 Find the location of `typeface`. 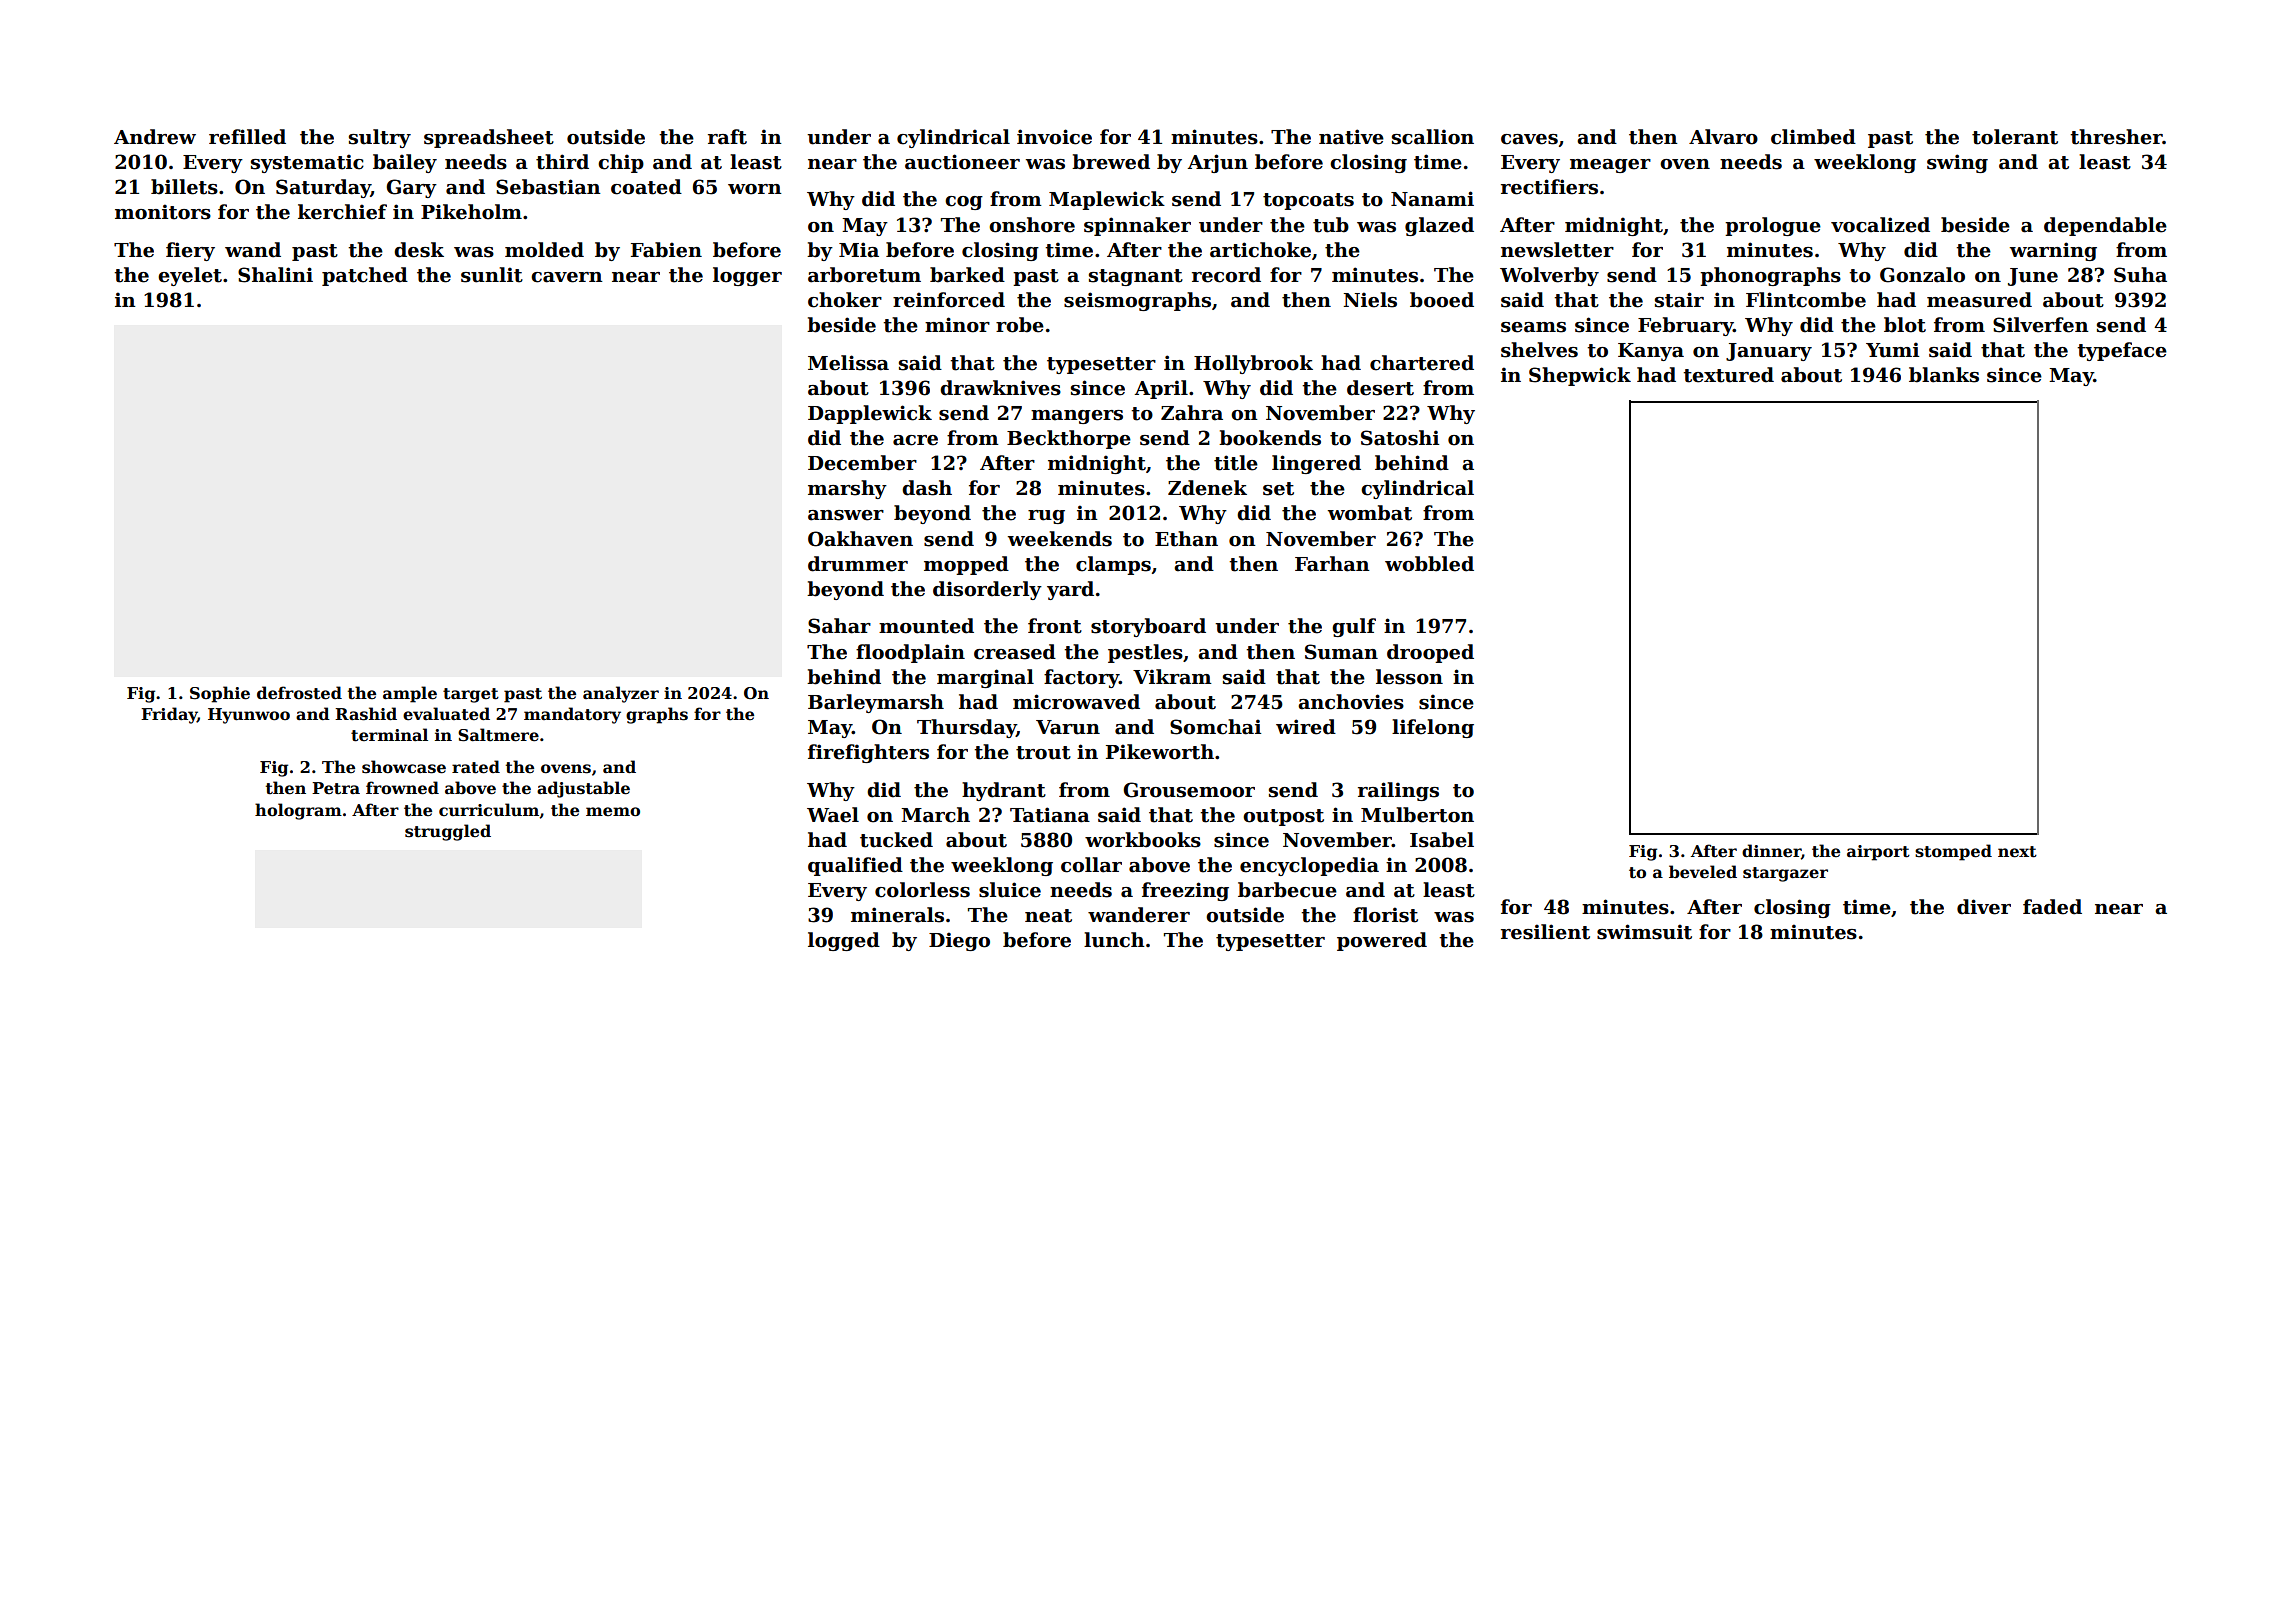

typeface is located at coordinates (2122, 351).
